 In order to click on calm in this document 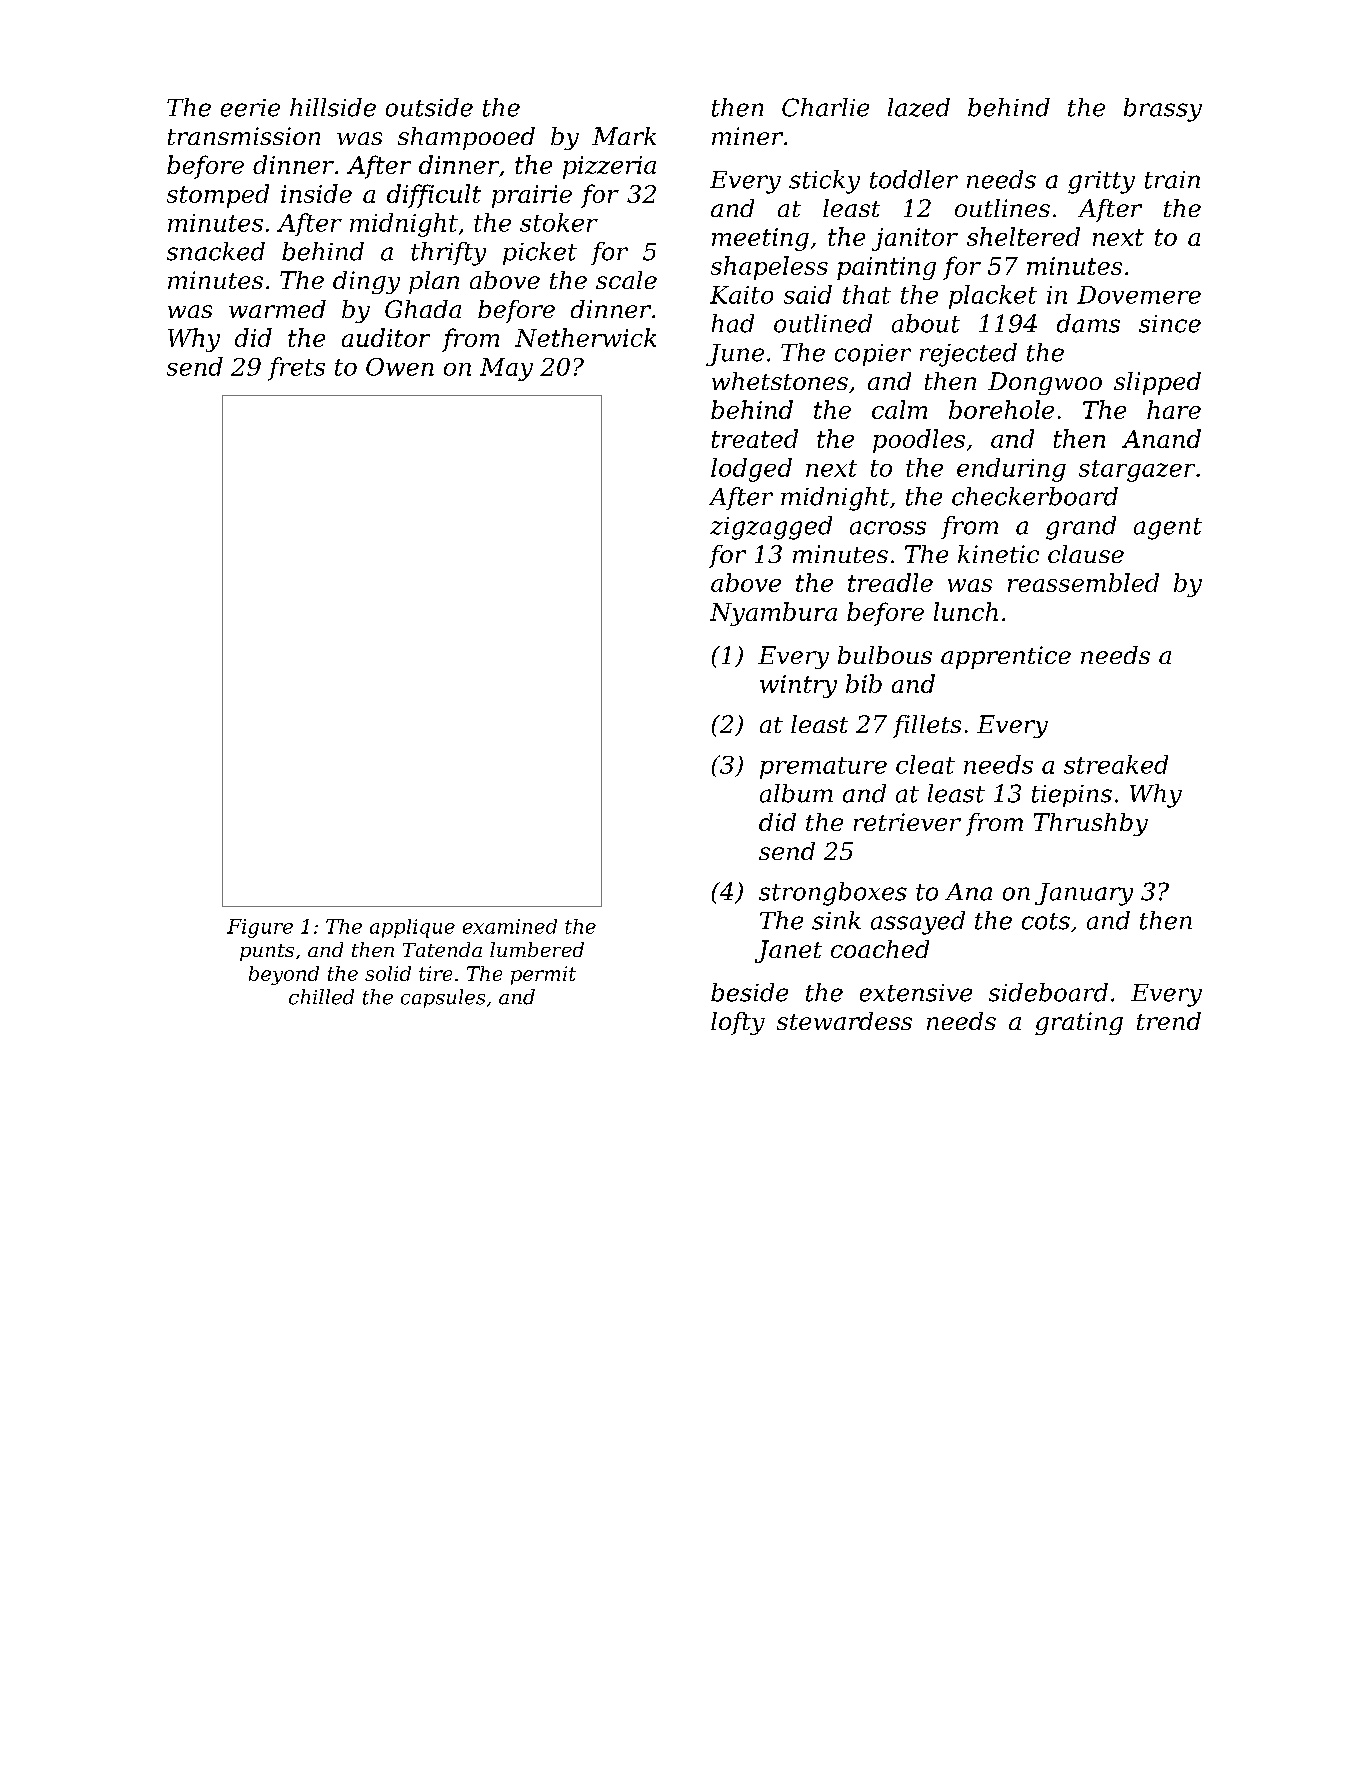, I will do `click(899, 409)`.
